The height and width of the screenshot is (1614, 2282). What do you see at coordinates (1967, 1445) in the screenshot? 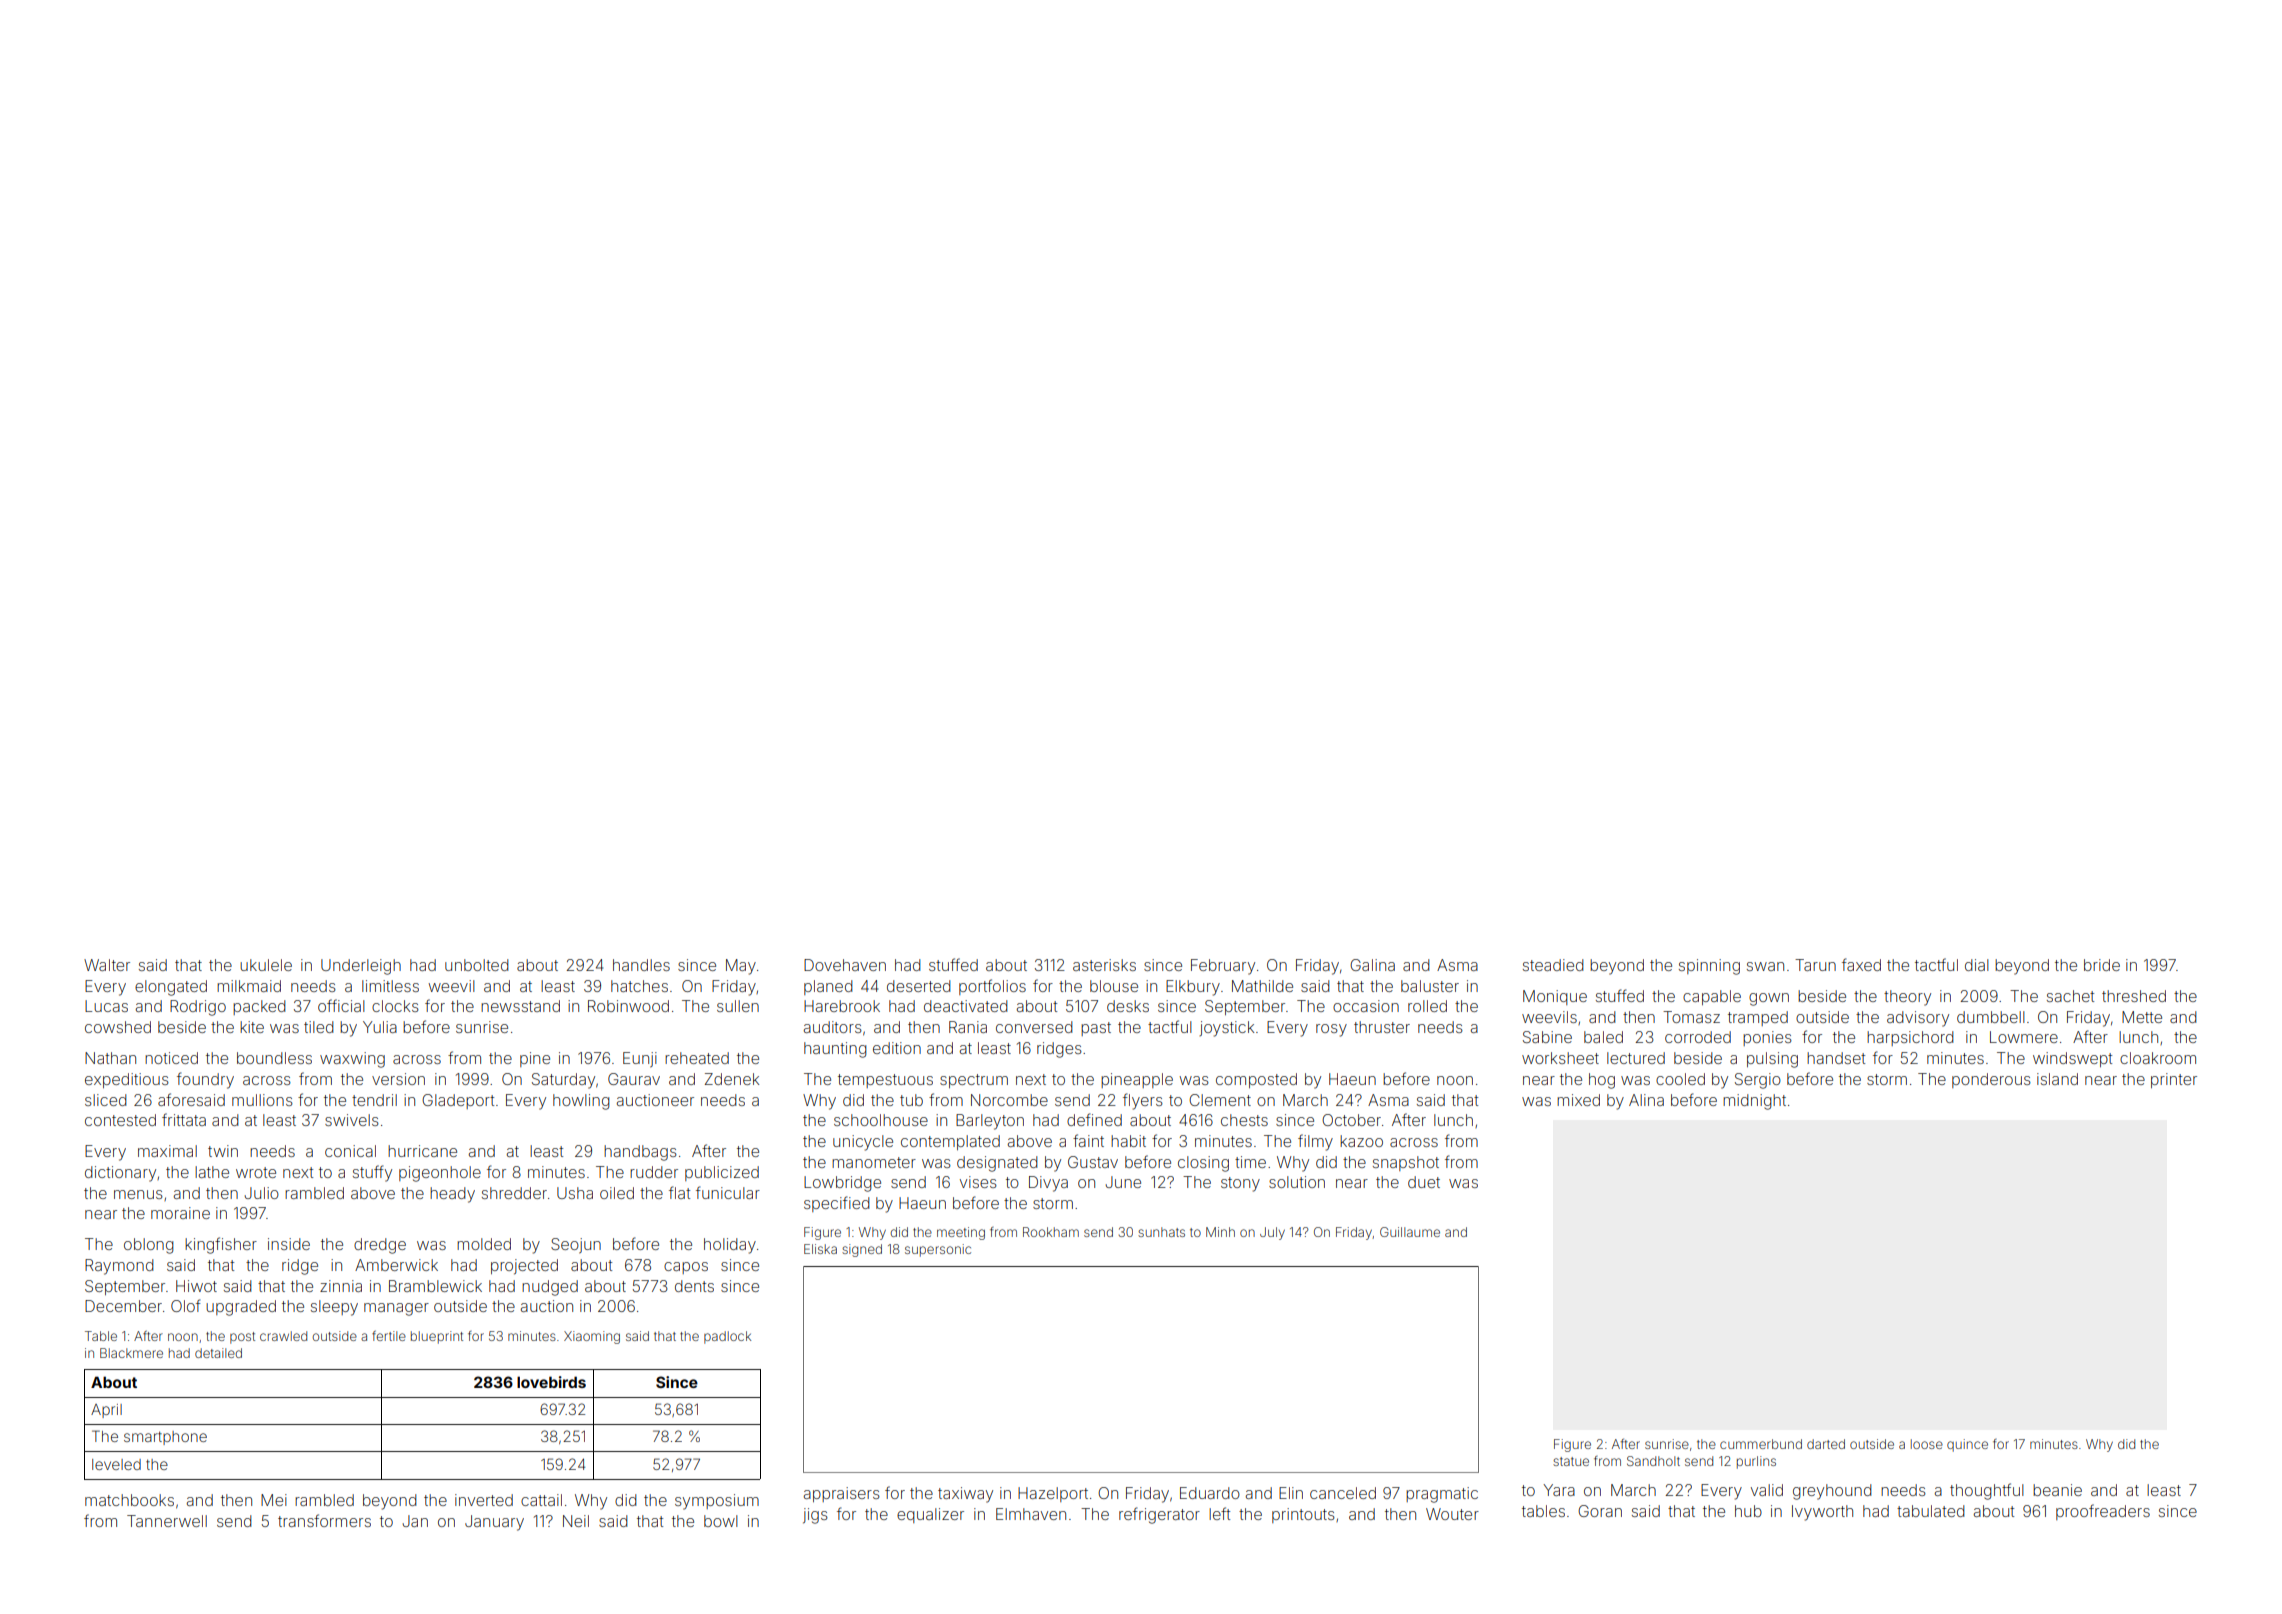
I see `quince` at bounding box center [1967, 1445].
